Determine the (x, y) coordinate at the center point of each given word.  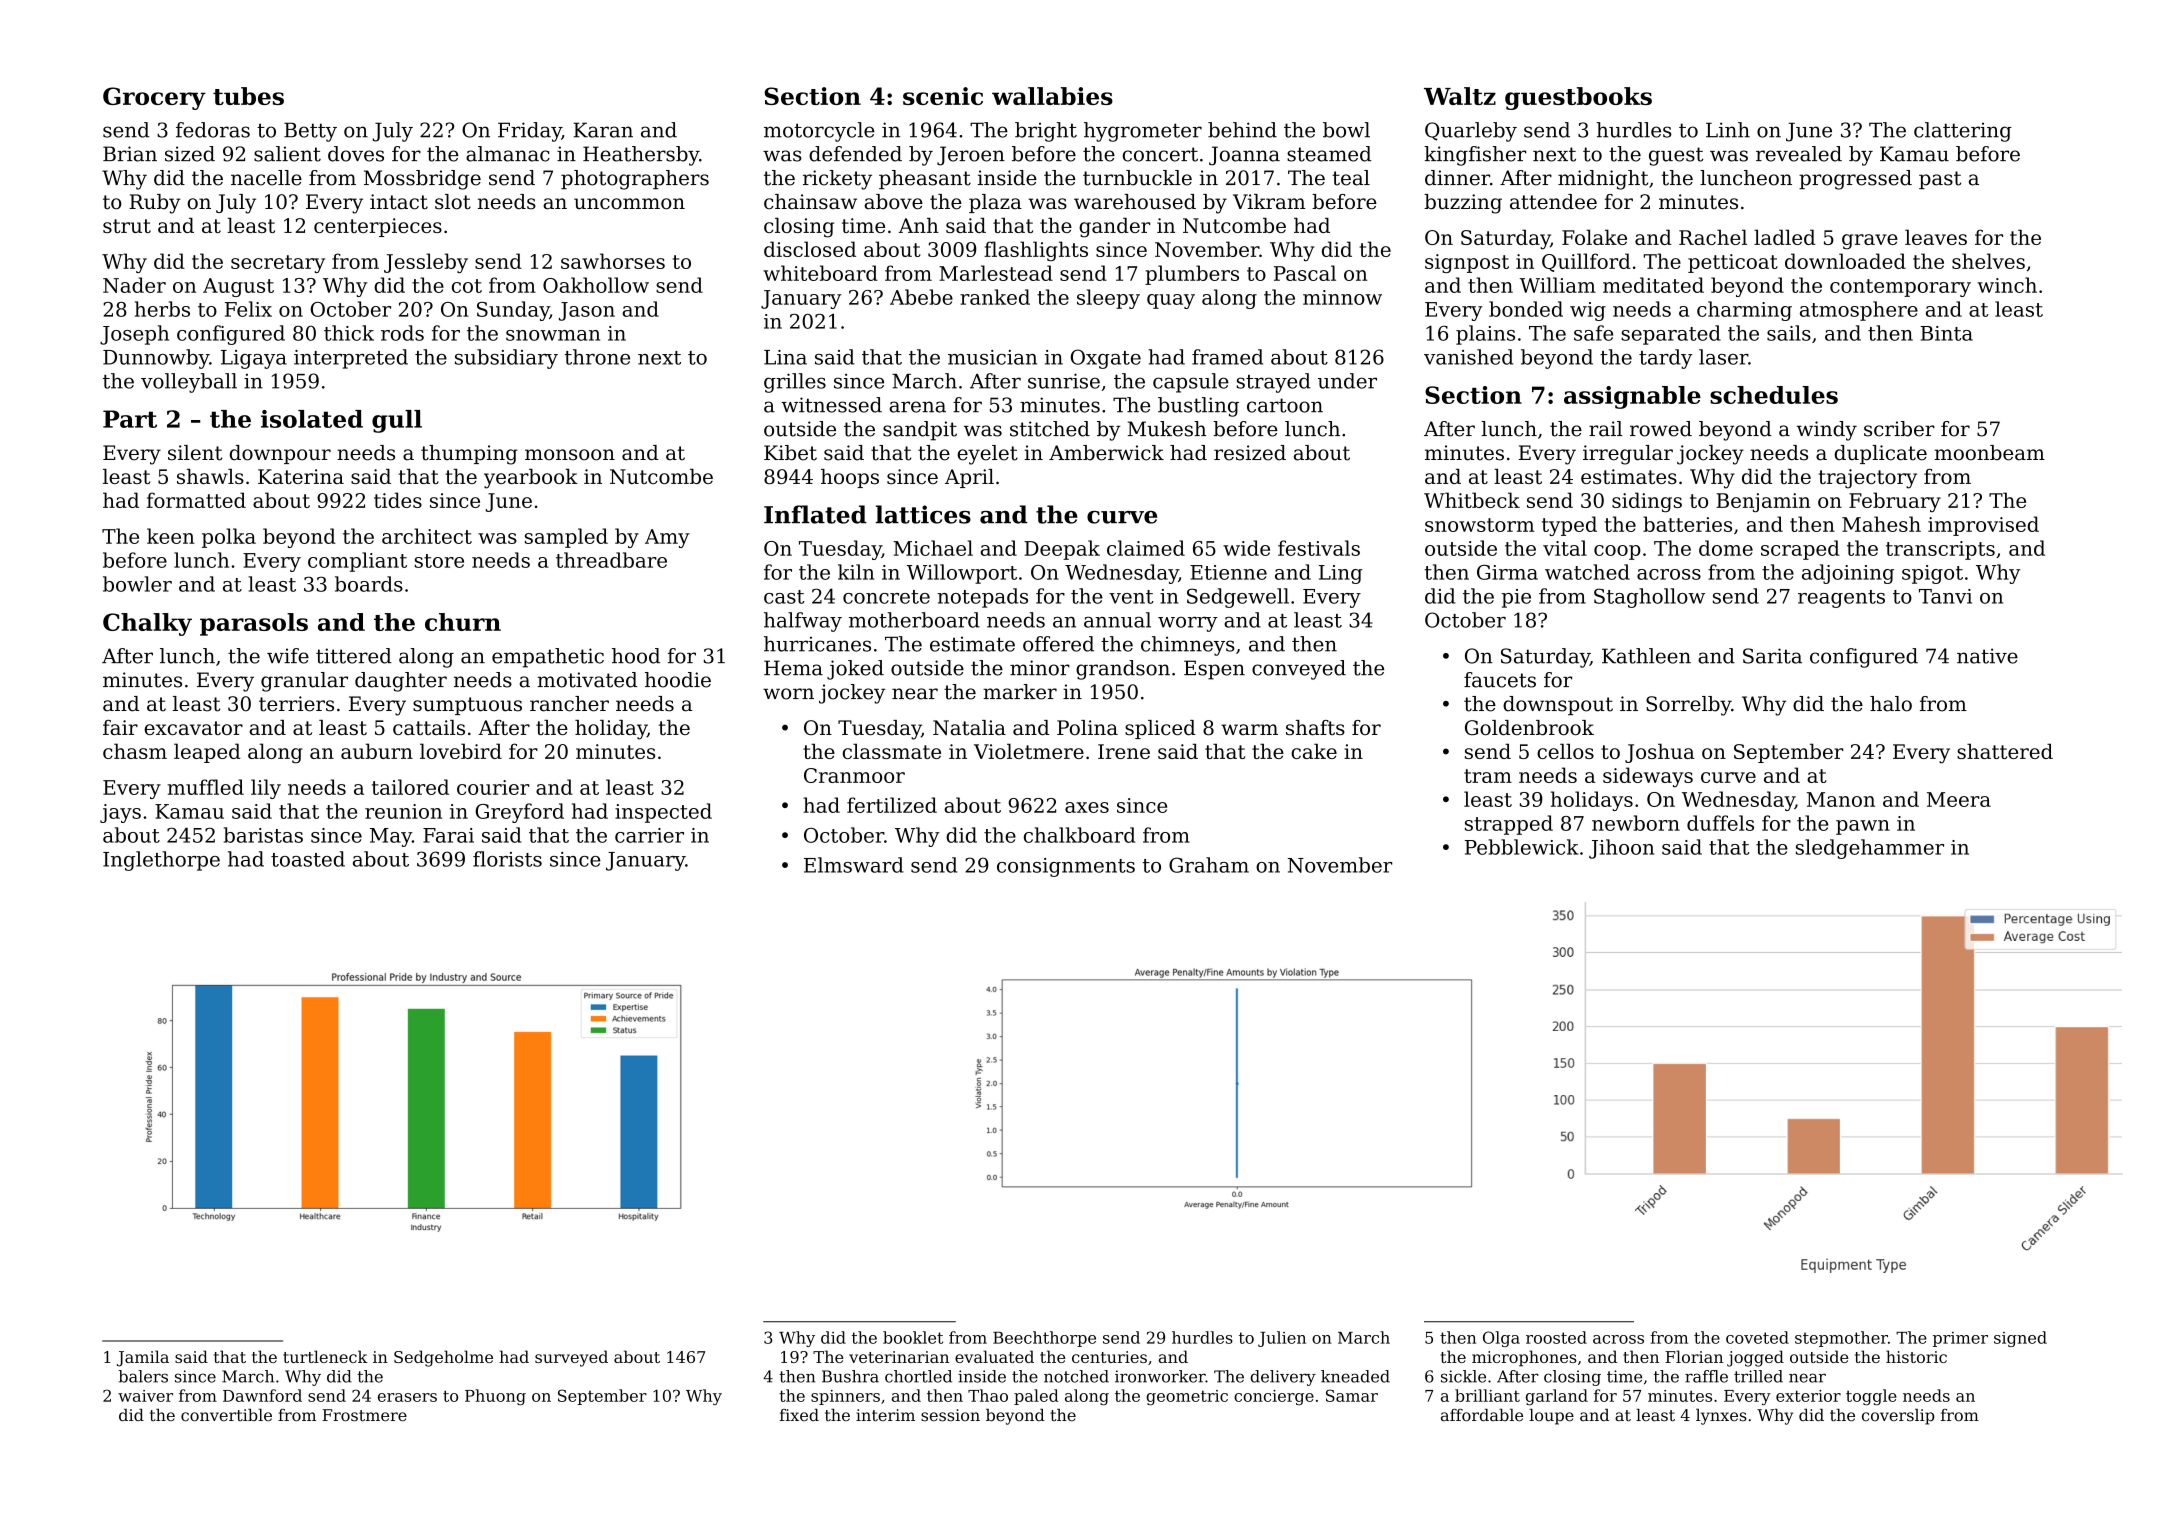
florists (507, 859)
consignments (1066, 867)
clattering (1963, 132)
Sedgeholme (443, 1358)
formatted (196, 500)
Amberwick (1106, 453)
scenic (943, 96)
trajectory (1867, 479)
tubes (248, 96)
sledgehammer (1870, 849)
